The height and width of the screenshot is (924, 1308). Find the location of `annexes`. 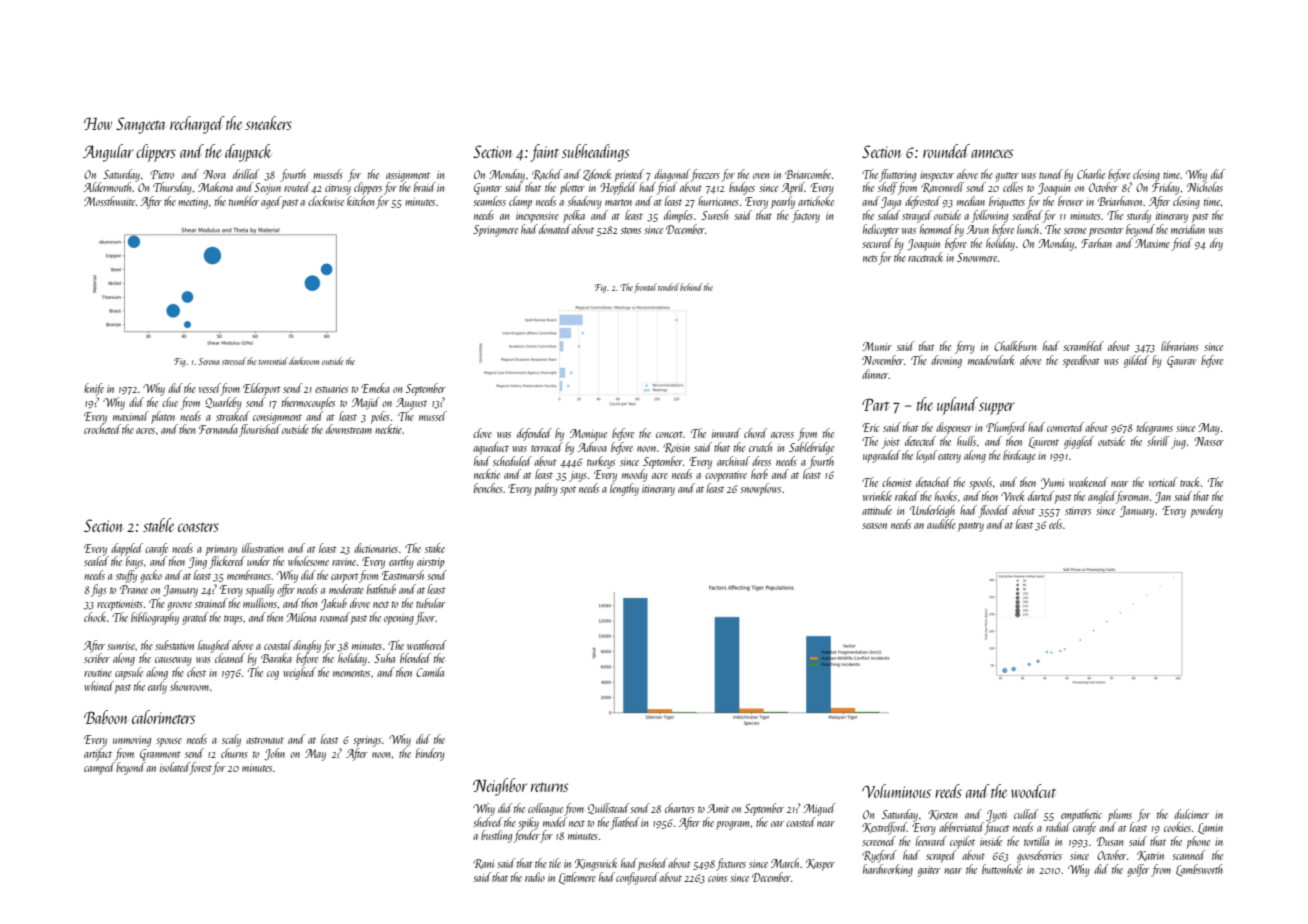

annexes is located at coordinates (992, 153).
